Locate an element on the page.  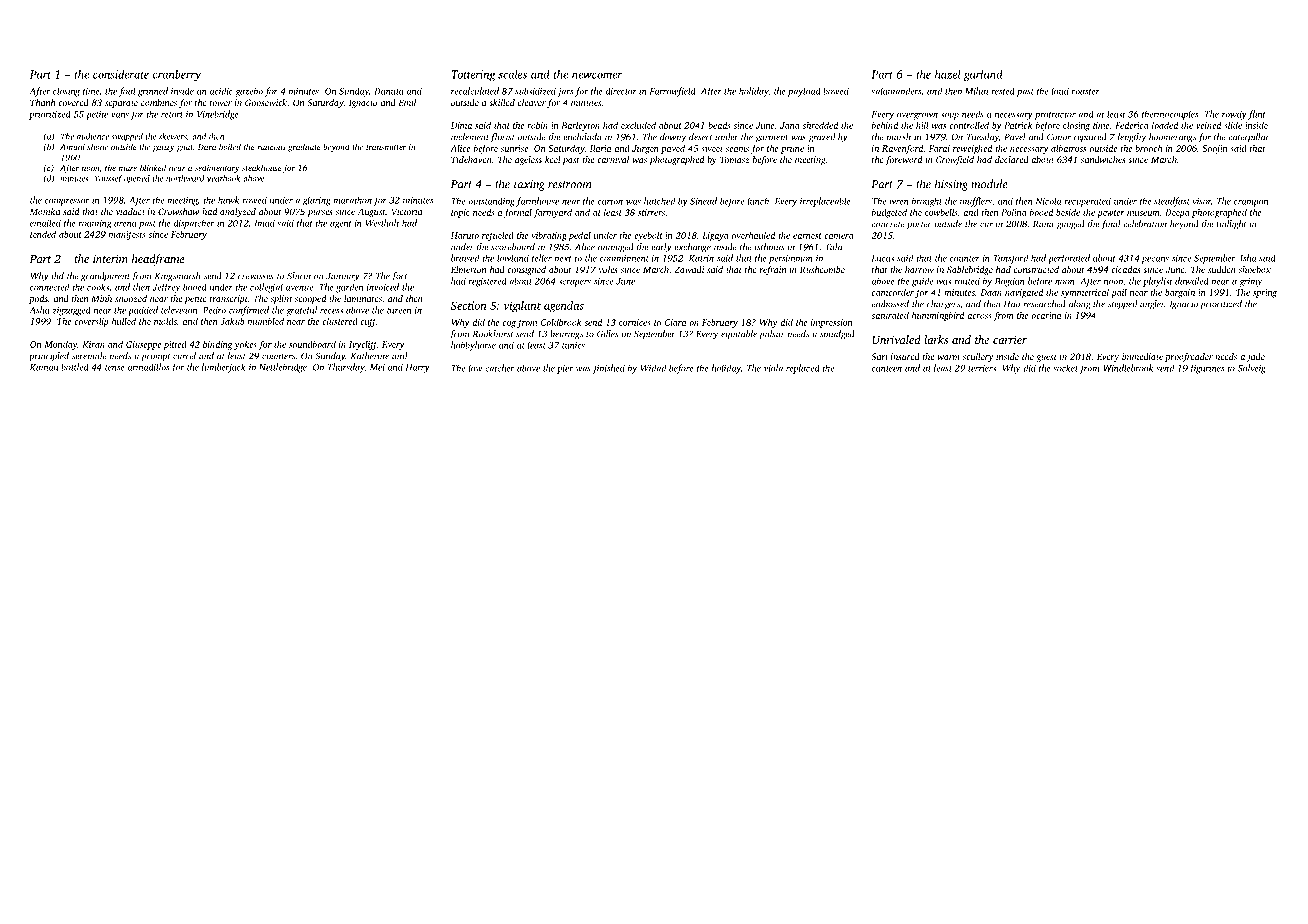
connected is located at coordinates (49, 287).
